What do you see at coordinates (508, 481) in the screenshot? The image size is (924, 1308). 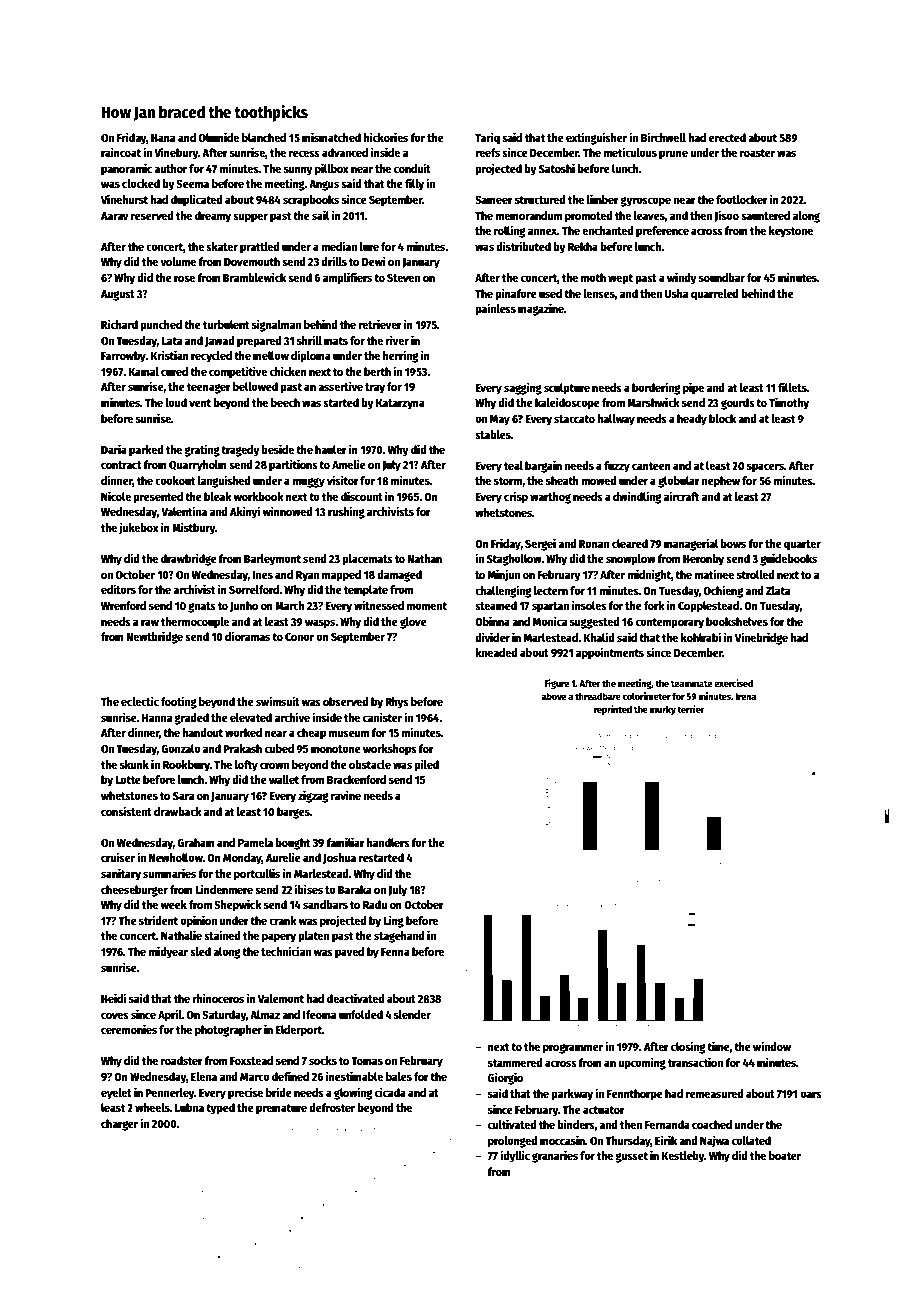 I see `storm` at bounding box center [508, 481].
